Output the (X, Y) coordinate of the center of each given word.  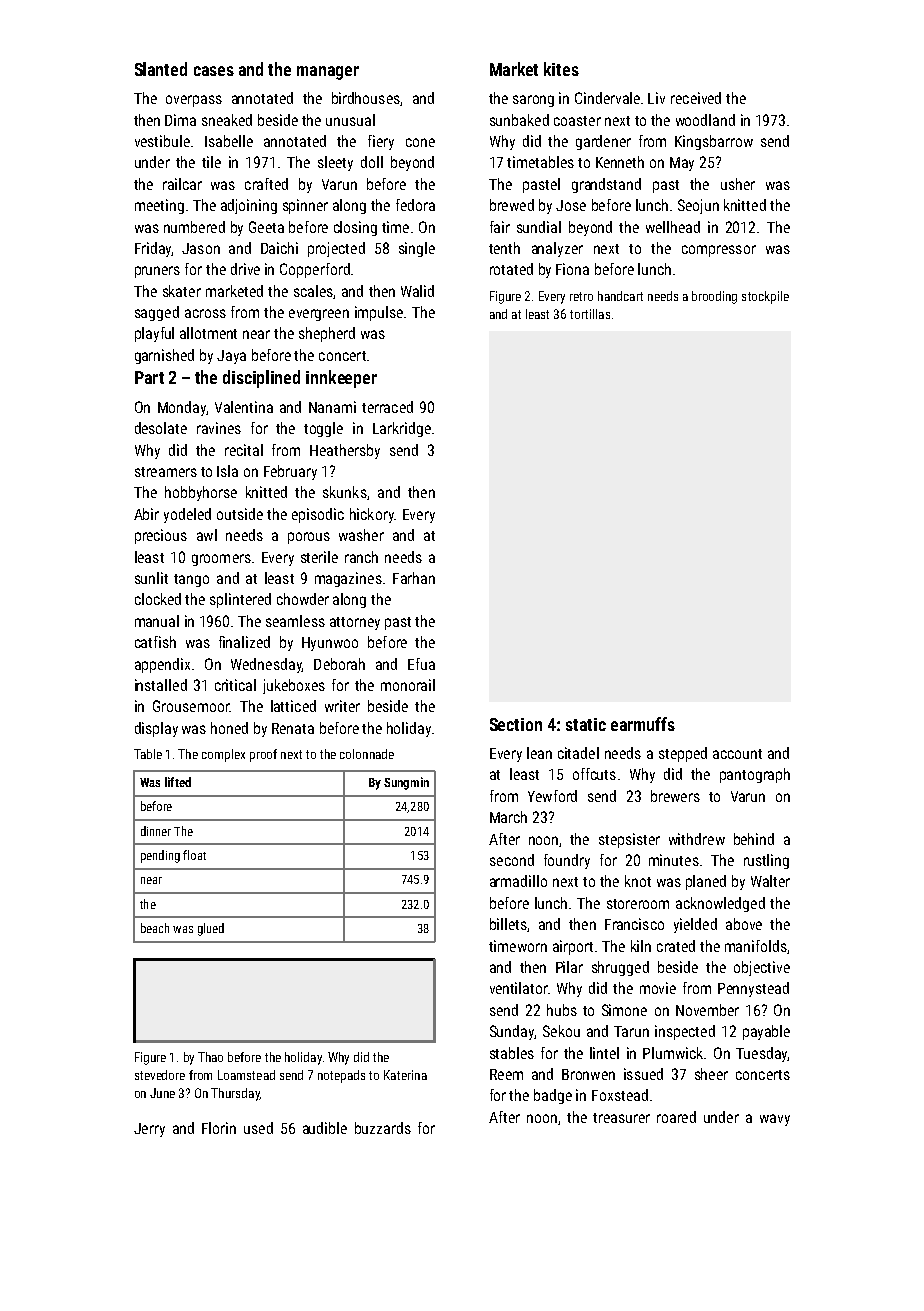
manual (157, 621)
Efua (421, 664)
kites (561, 69)
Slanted (161, 69)
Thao (210, 1057)
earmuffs (643, 724)
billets (508, 924)
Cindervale (607, 98)
